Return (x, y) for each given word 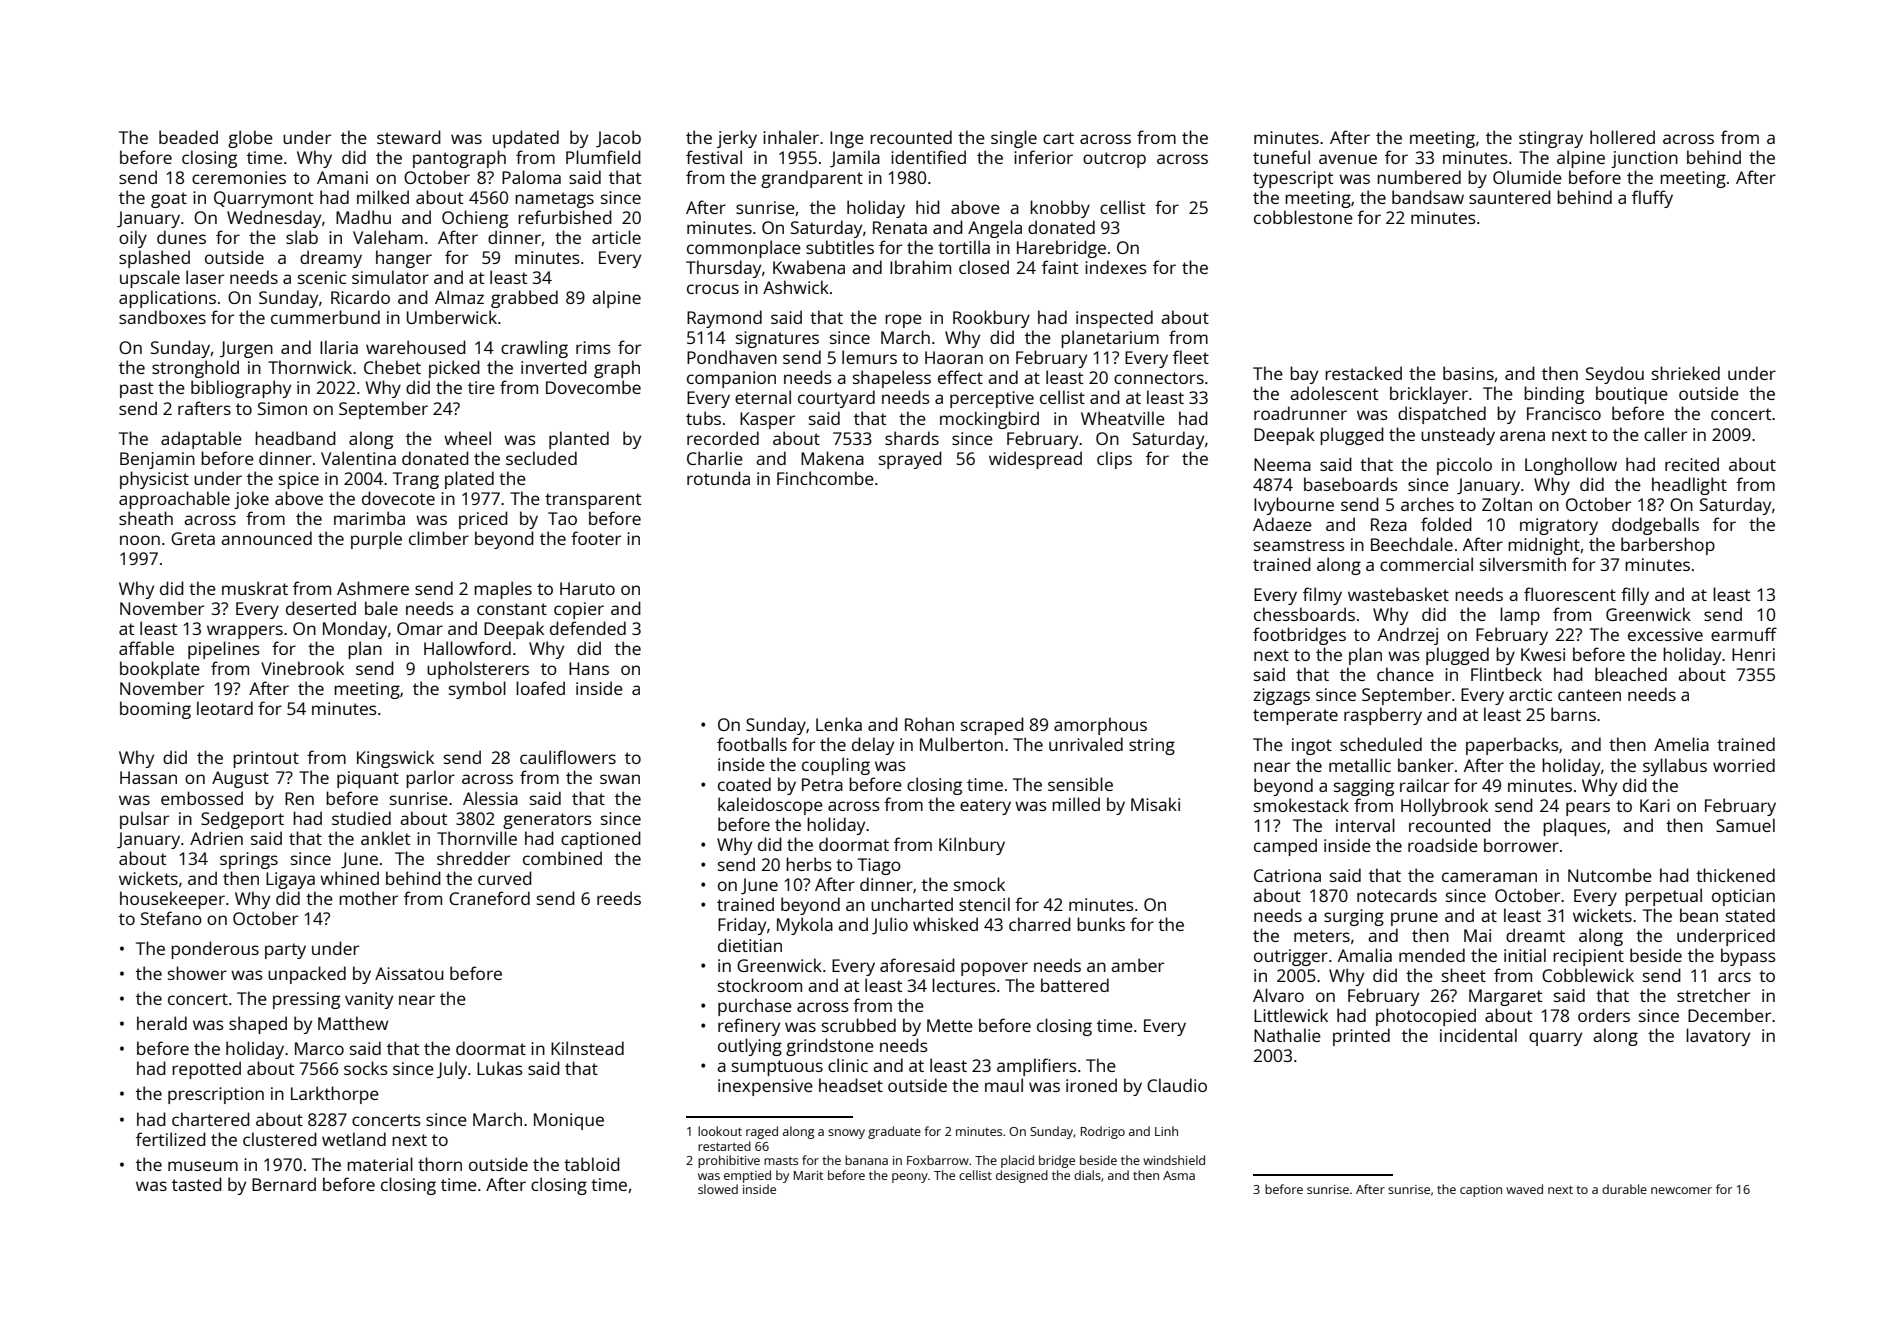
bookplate (160, 670)
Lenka (839, 724)
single (1014, 139)
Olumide (1527, 177)
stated (1750, 915)
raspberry (1383, 716)
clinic (848, 1065)
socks (366, 1068)
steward (409, 137)
